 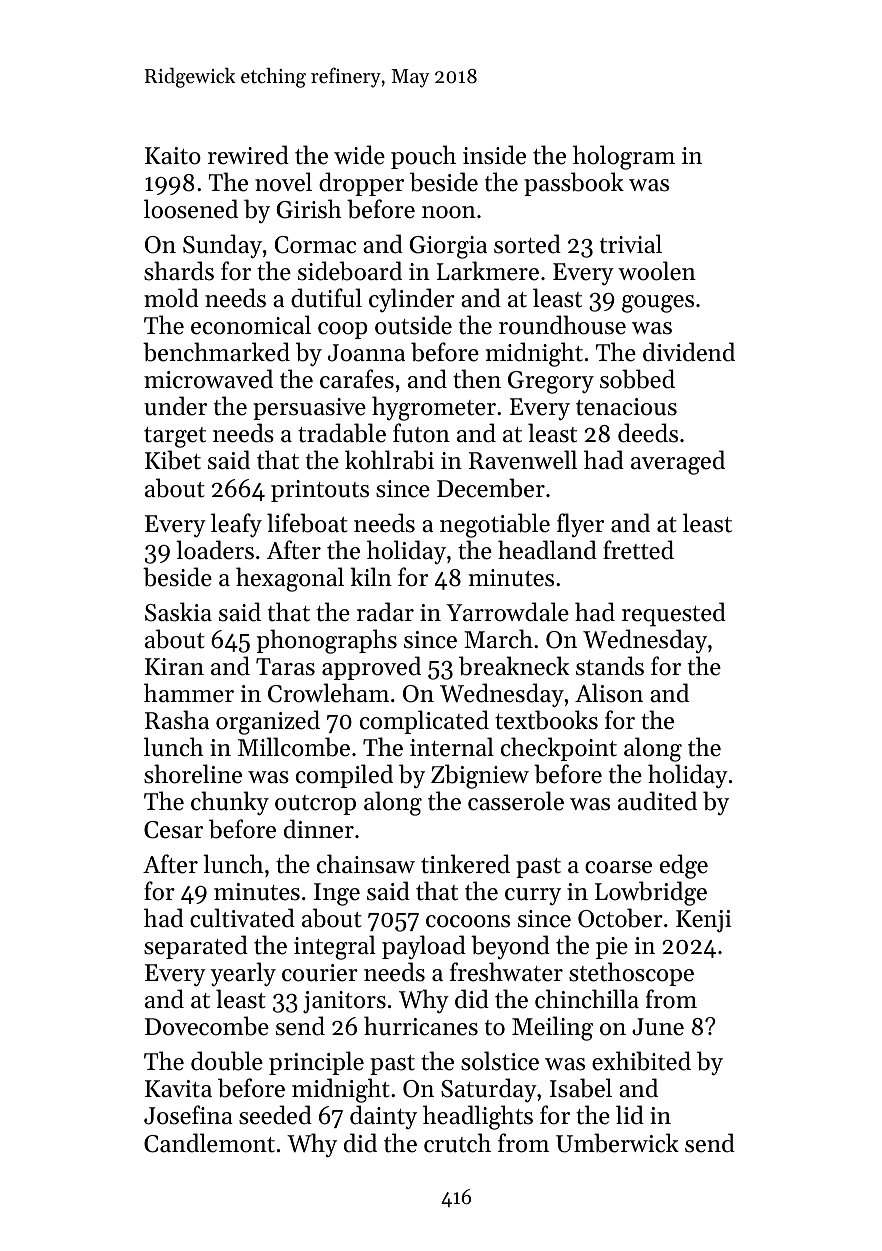 What do you see at coordinates (457, 1143) in the image?
I see `crutch` at bounding box center [457, 1143].
